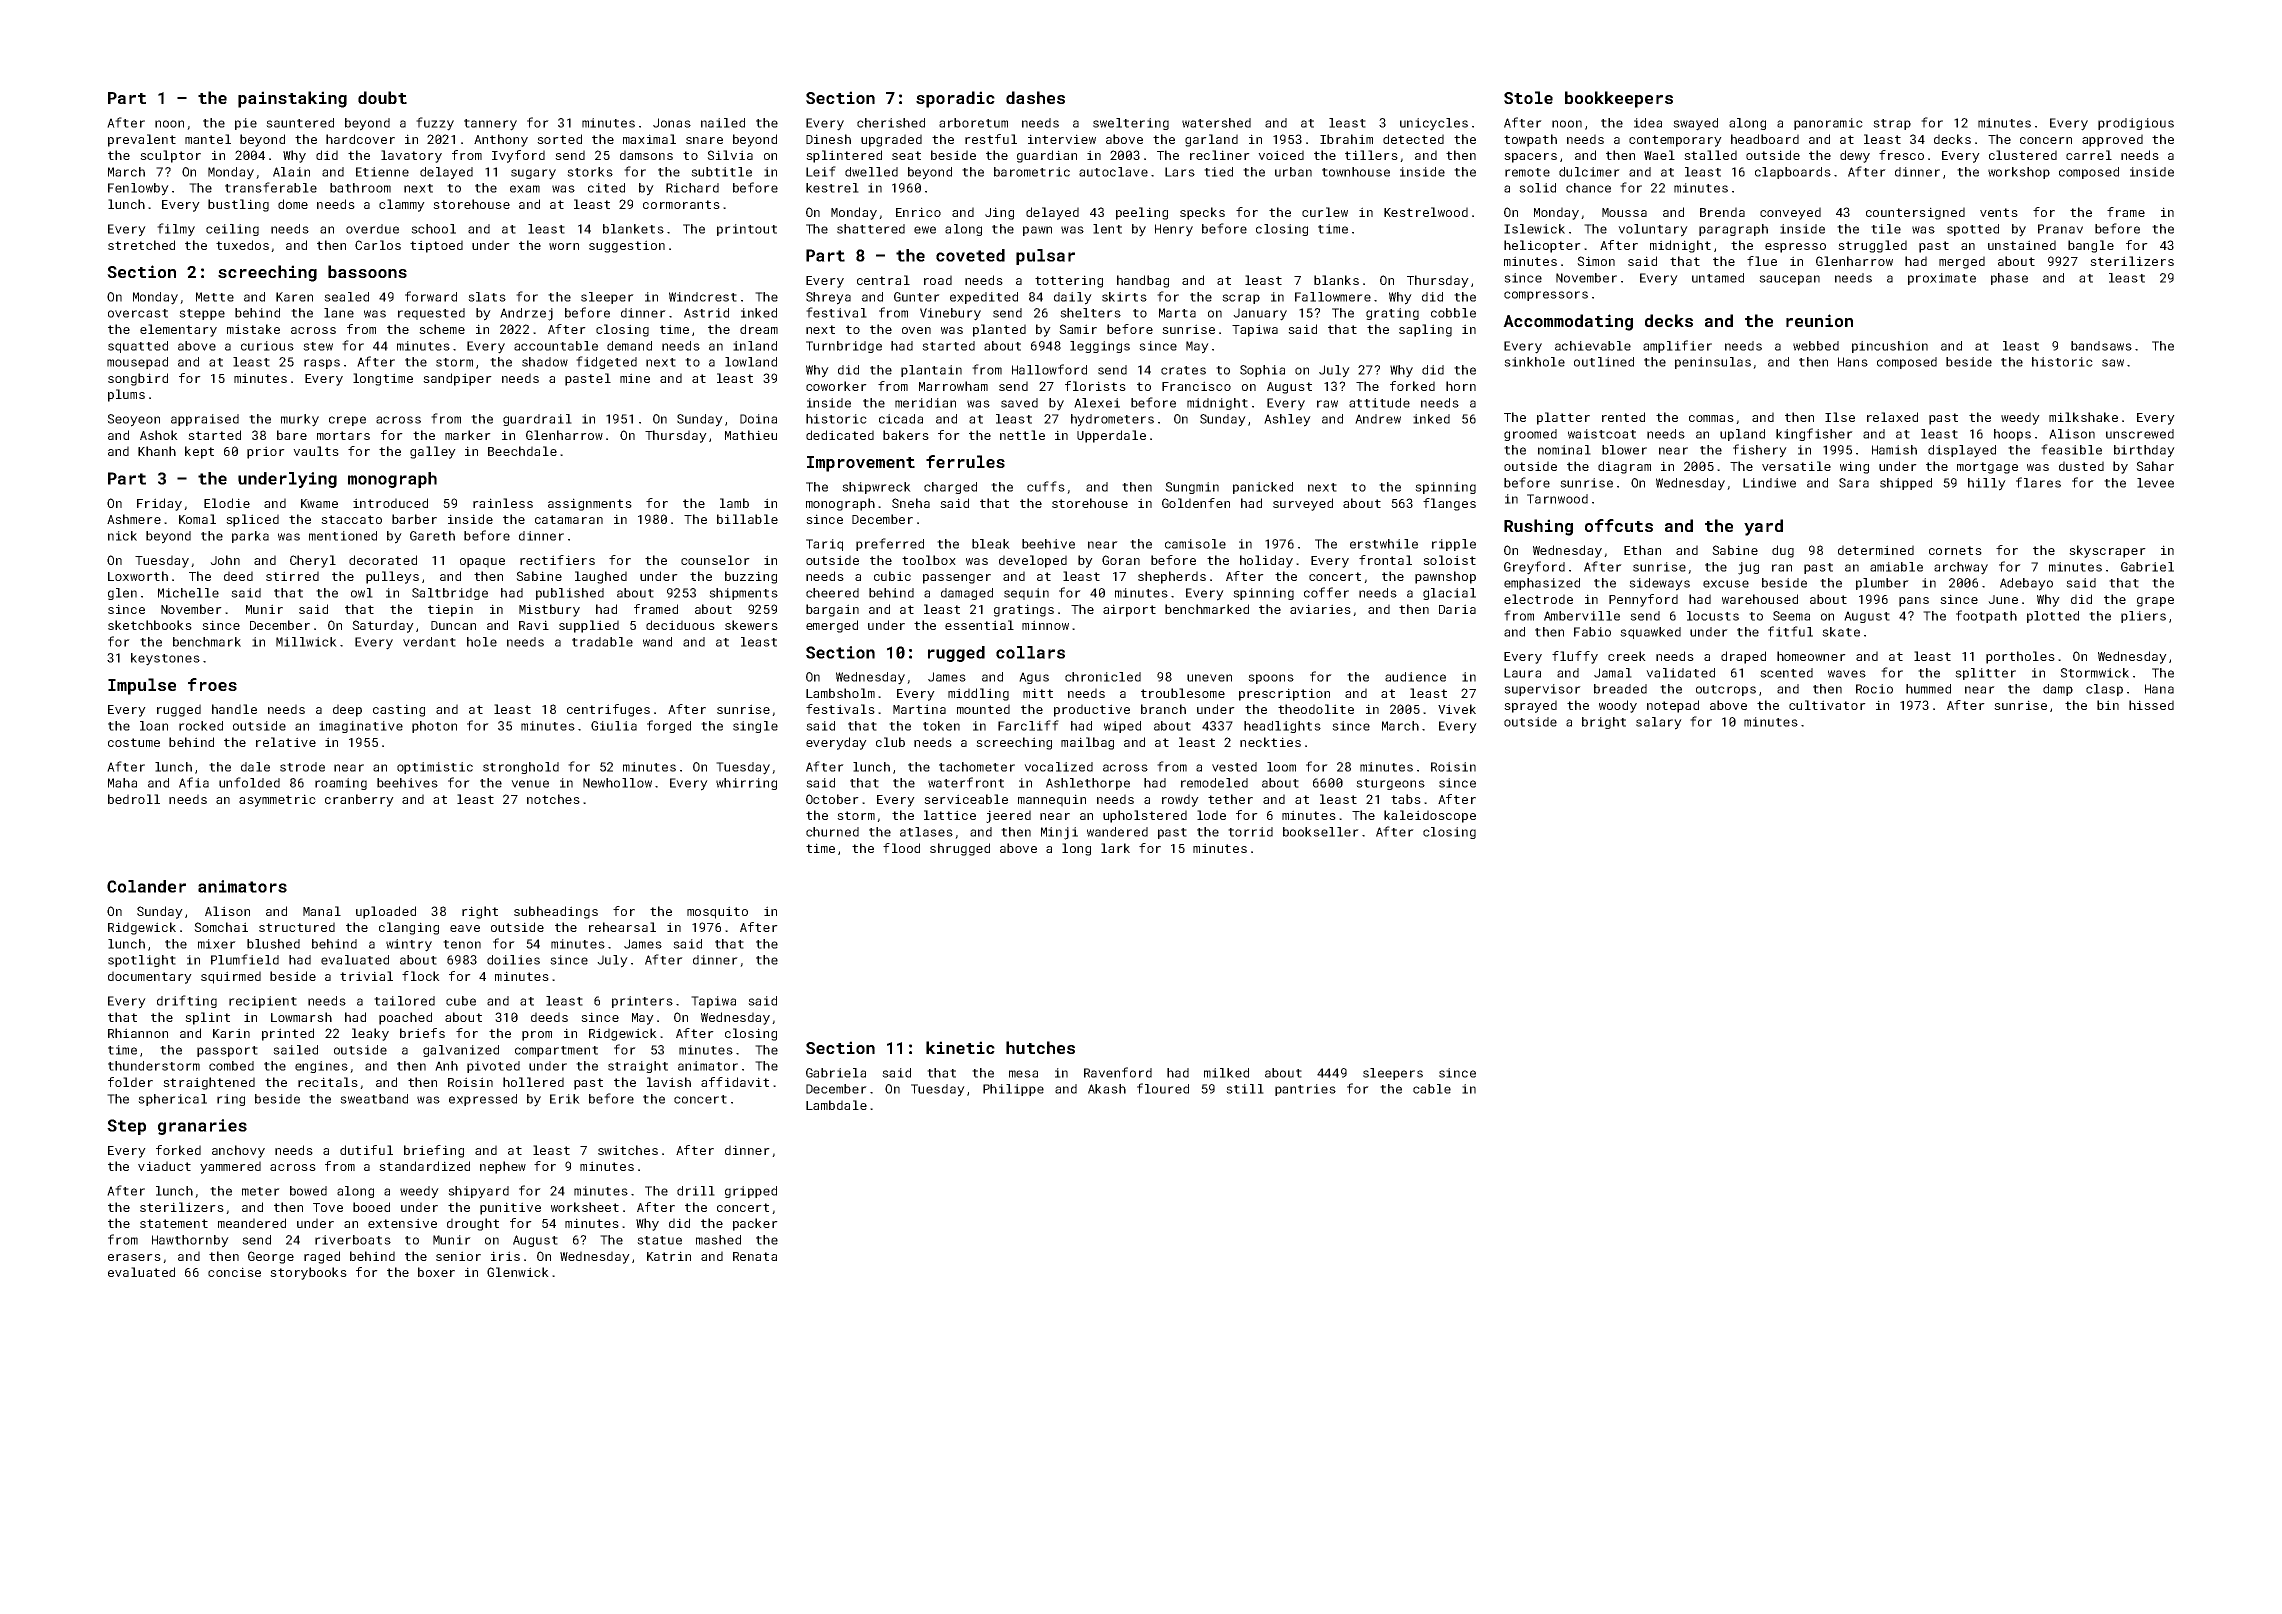 The image size is (2282, 1614). I want to click on imaginative, so click(361, 727).
